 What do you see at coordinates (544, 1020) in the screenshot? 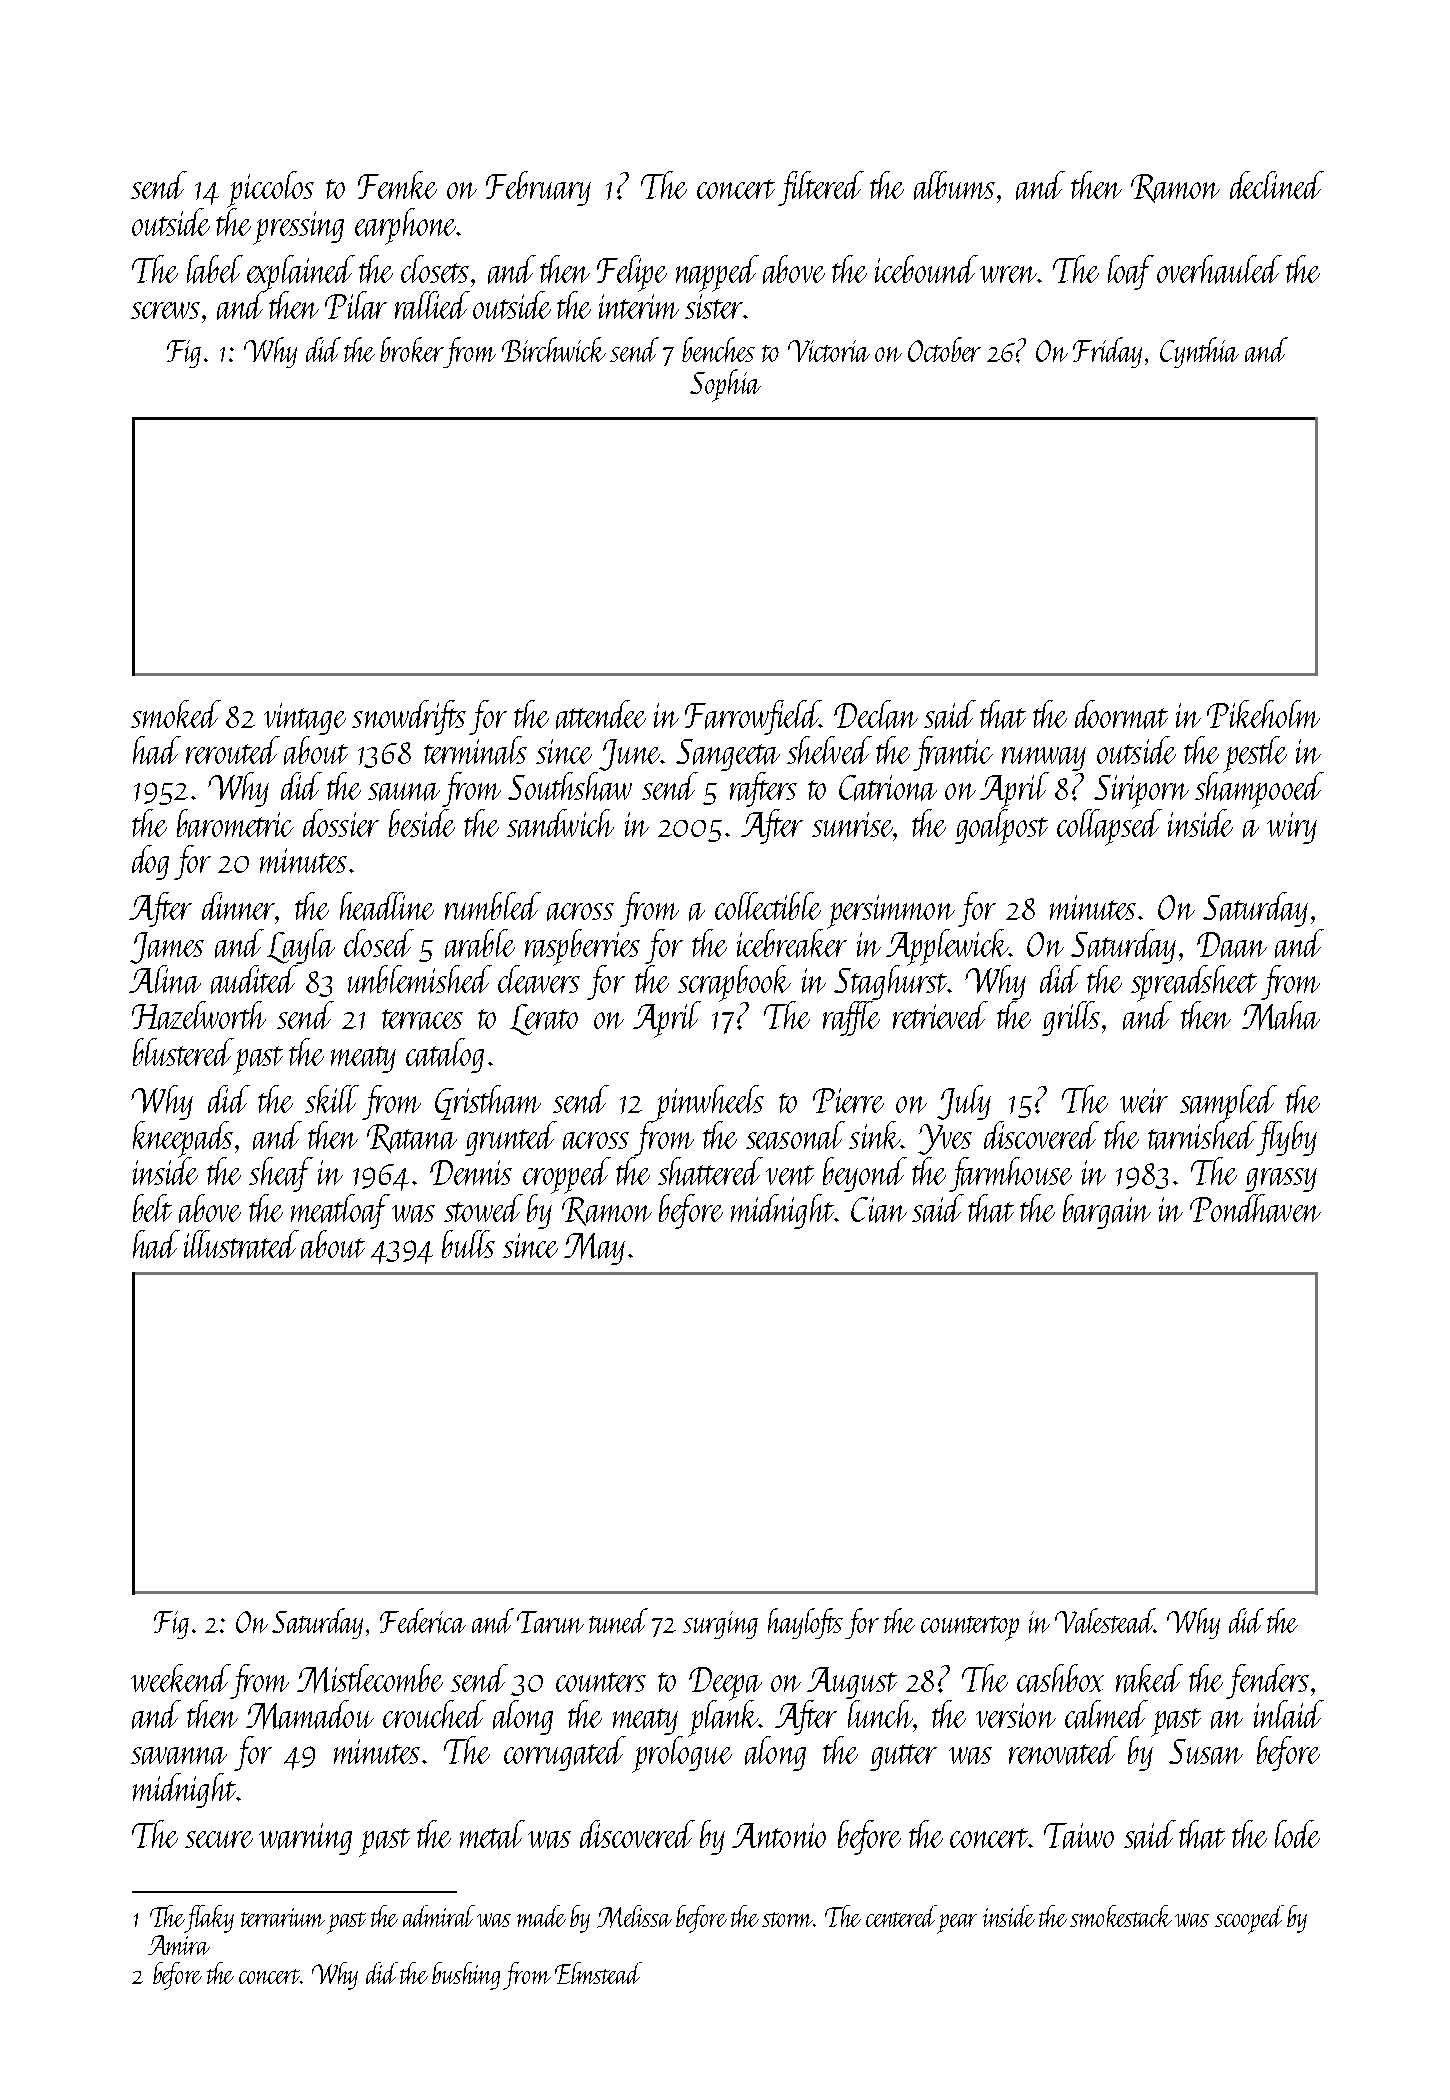
I see `Lerato` at bounding box center [544, 1020].
